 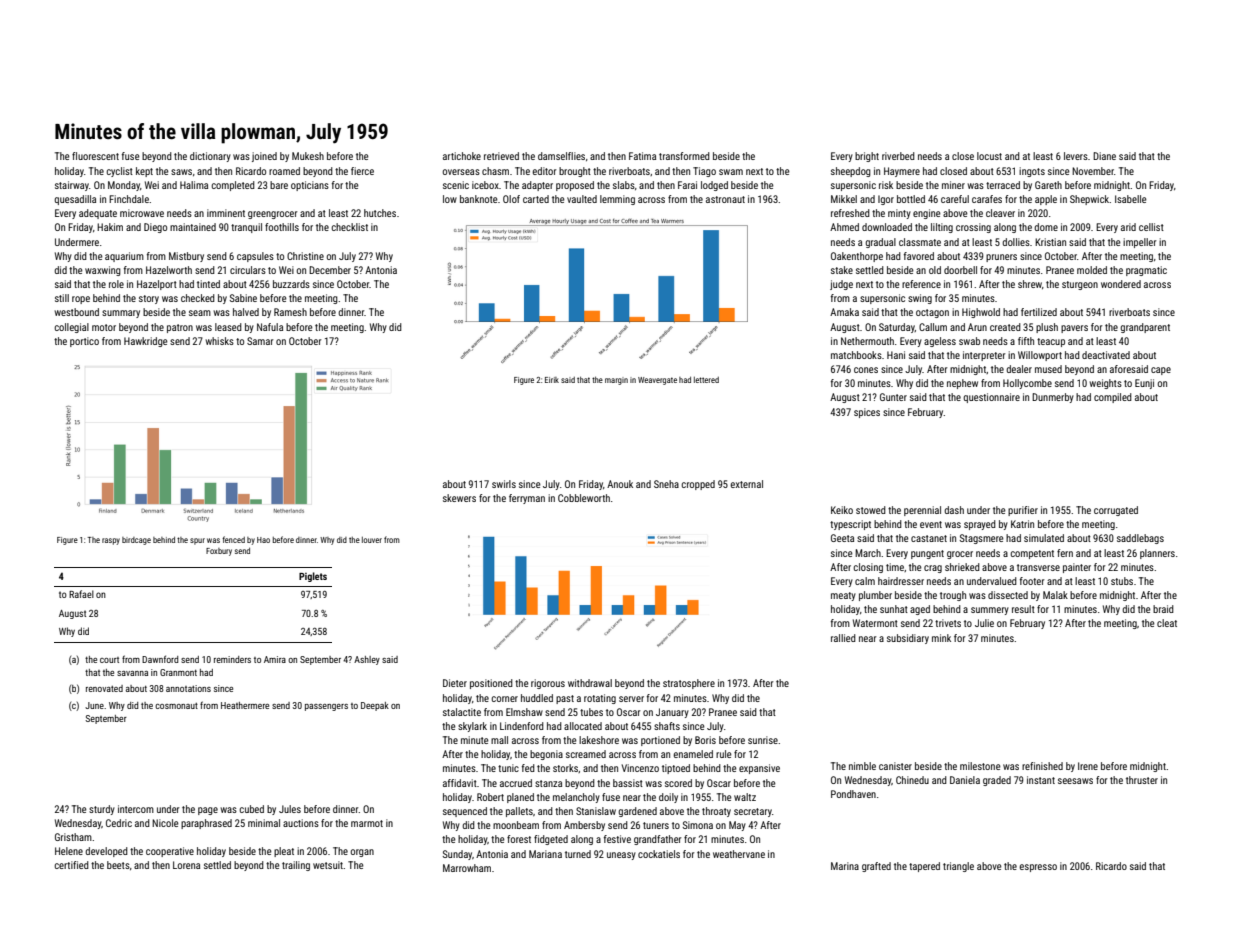 What do you see at coordinates (296, 866) in the screenshot?
I see `trailing` at bounding box center [296, 866].
